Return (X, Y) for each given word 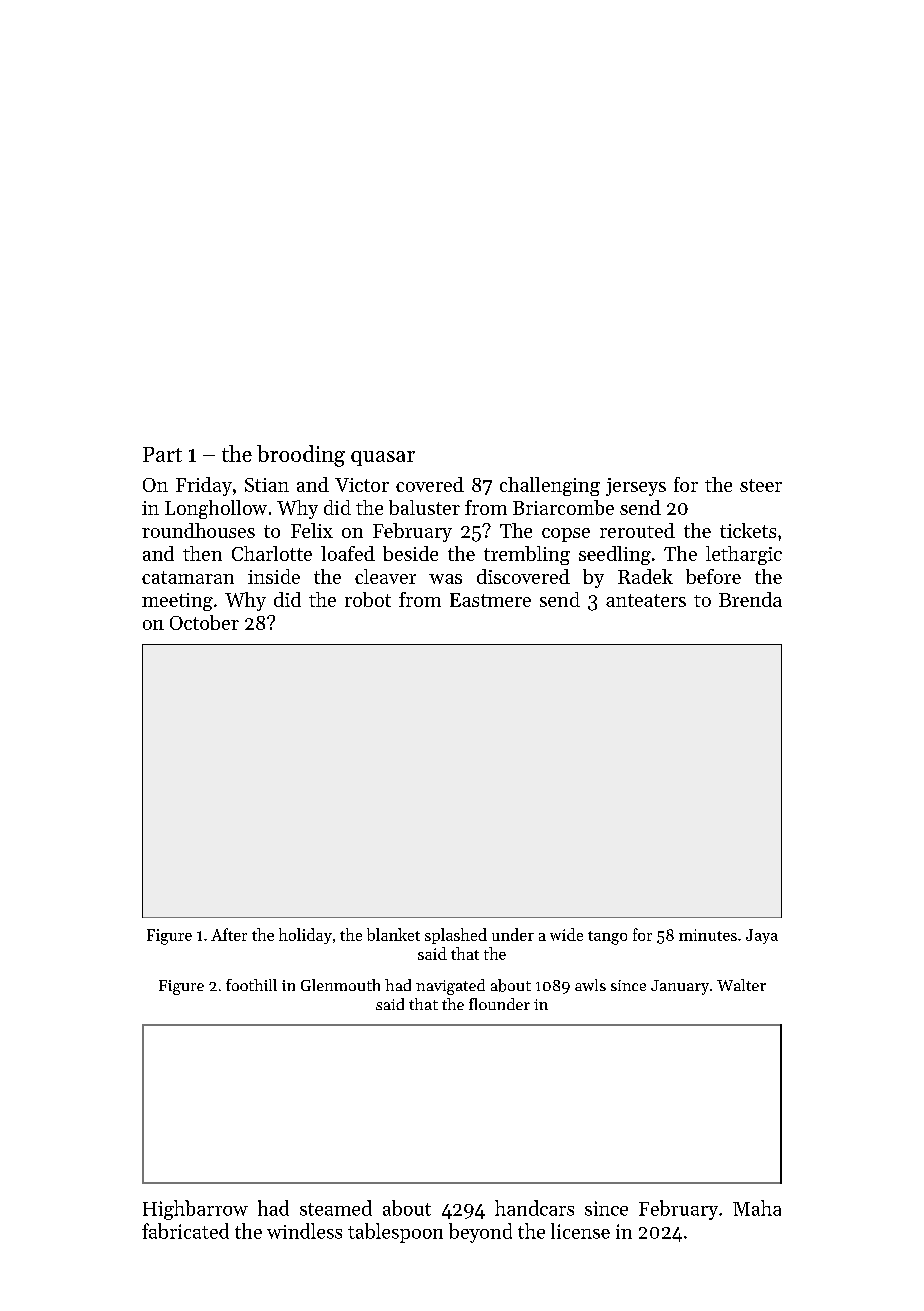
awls (590, 985)
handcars (534, 1208)
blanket (393, 934)
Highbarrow (195, 1210)
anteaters (646, 600)
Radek (645, 576)
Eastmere (490, 600)
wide (566, 934)
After (229, 934)
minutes (708, 935)
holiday (305, 936)
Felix (312, 530)
